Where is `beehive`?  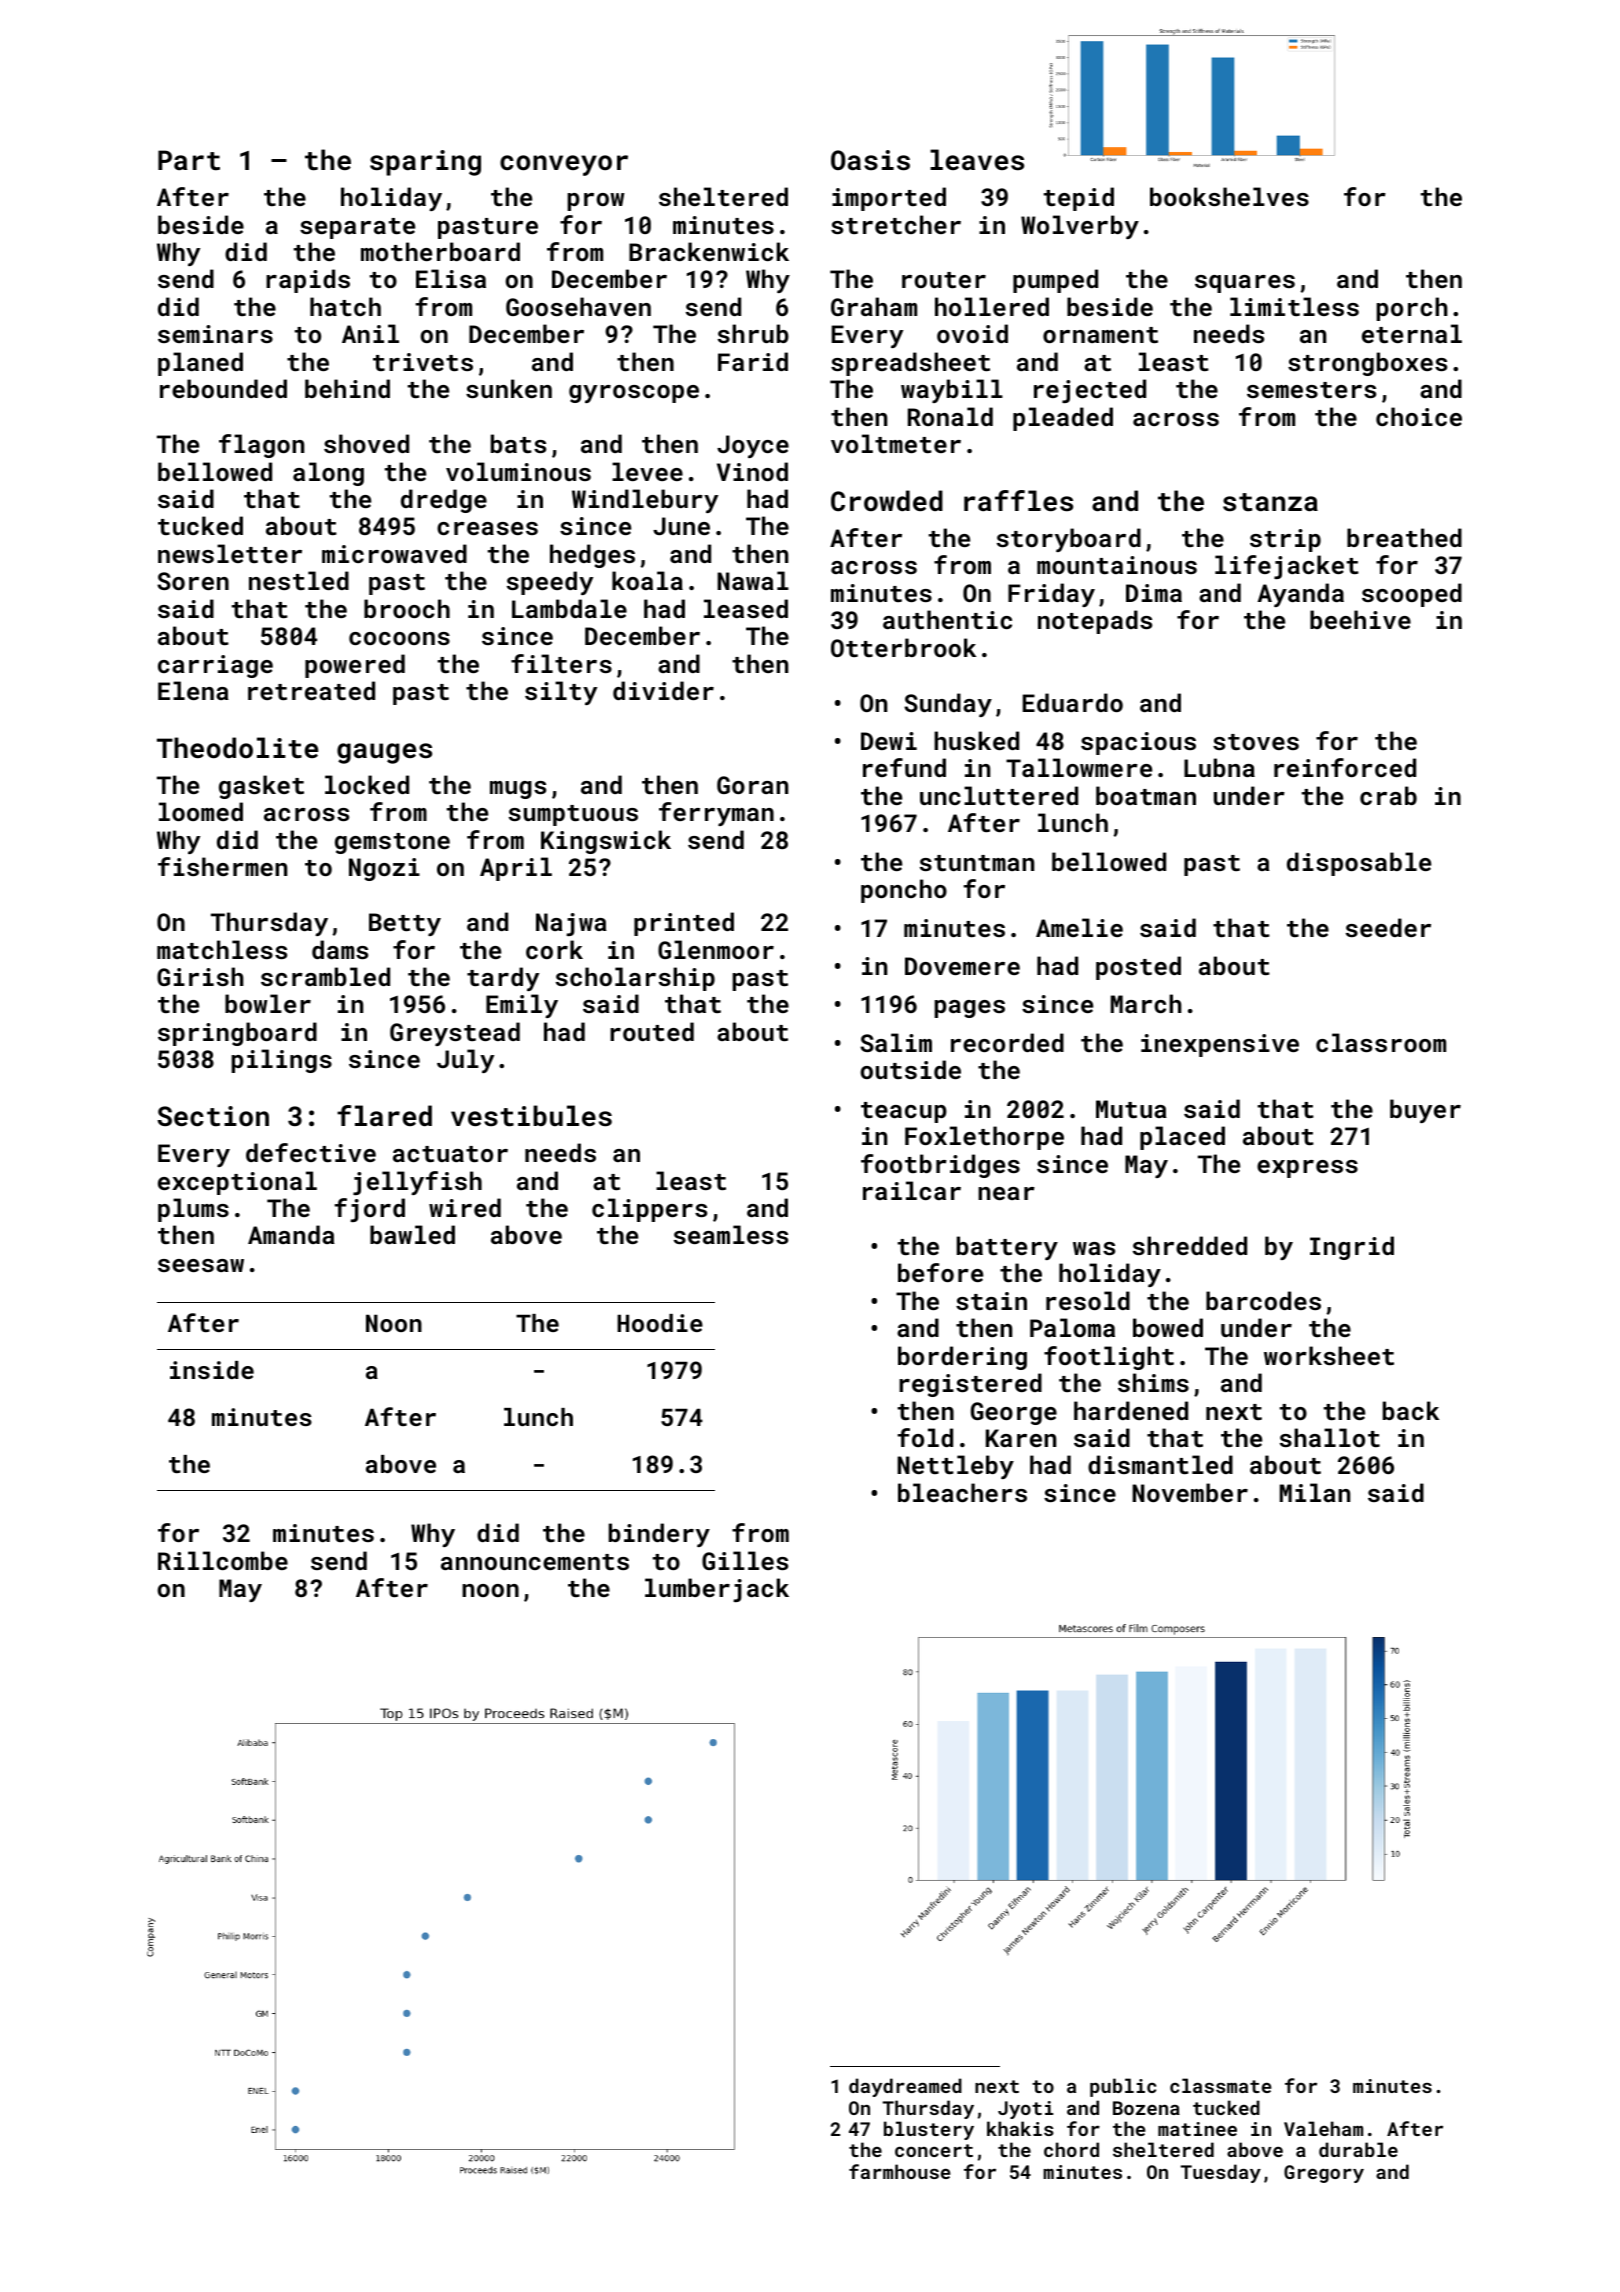 beehive is located at coordinates (1360, 619).
